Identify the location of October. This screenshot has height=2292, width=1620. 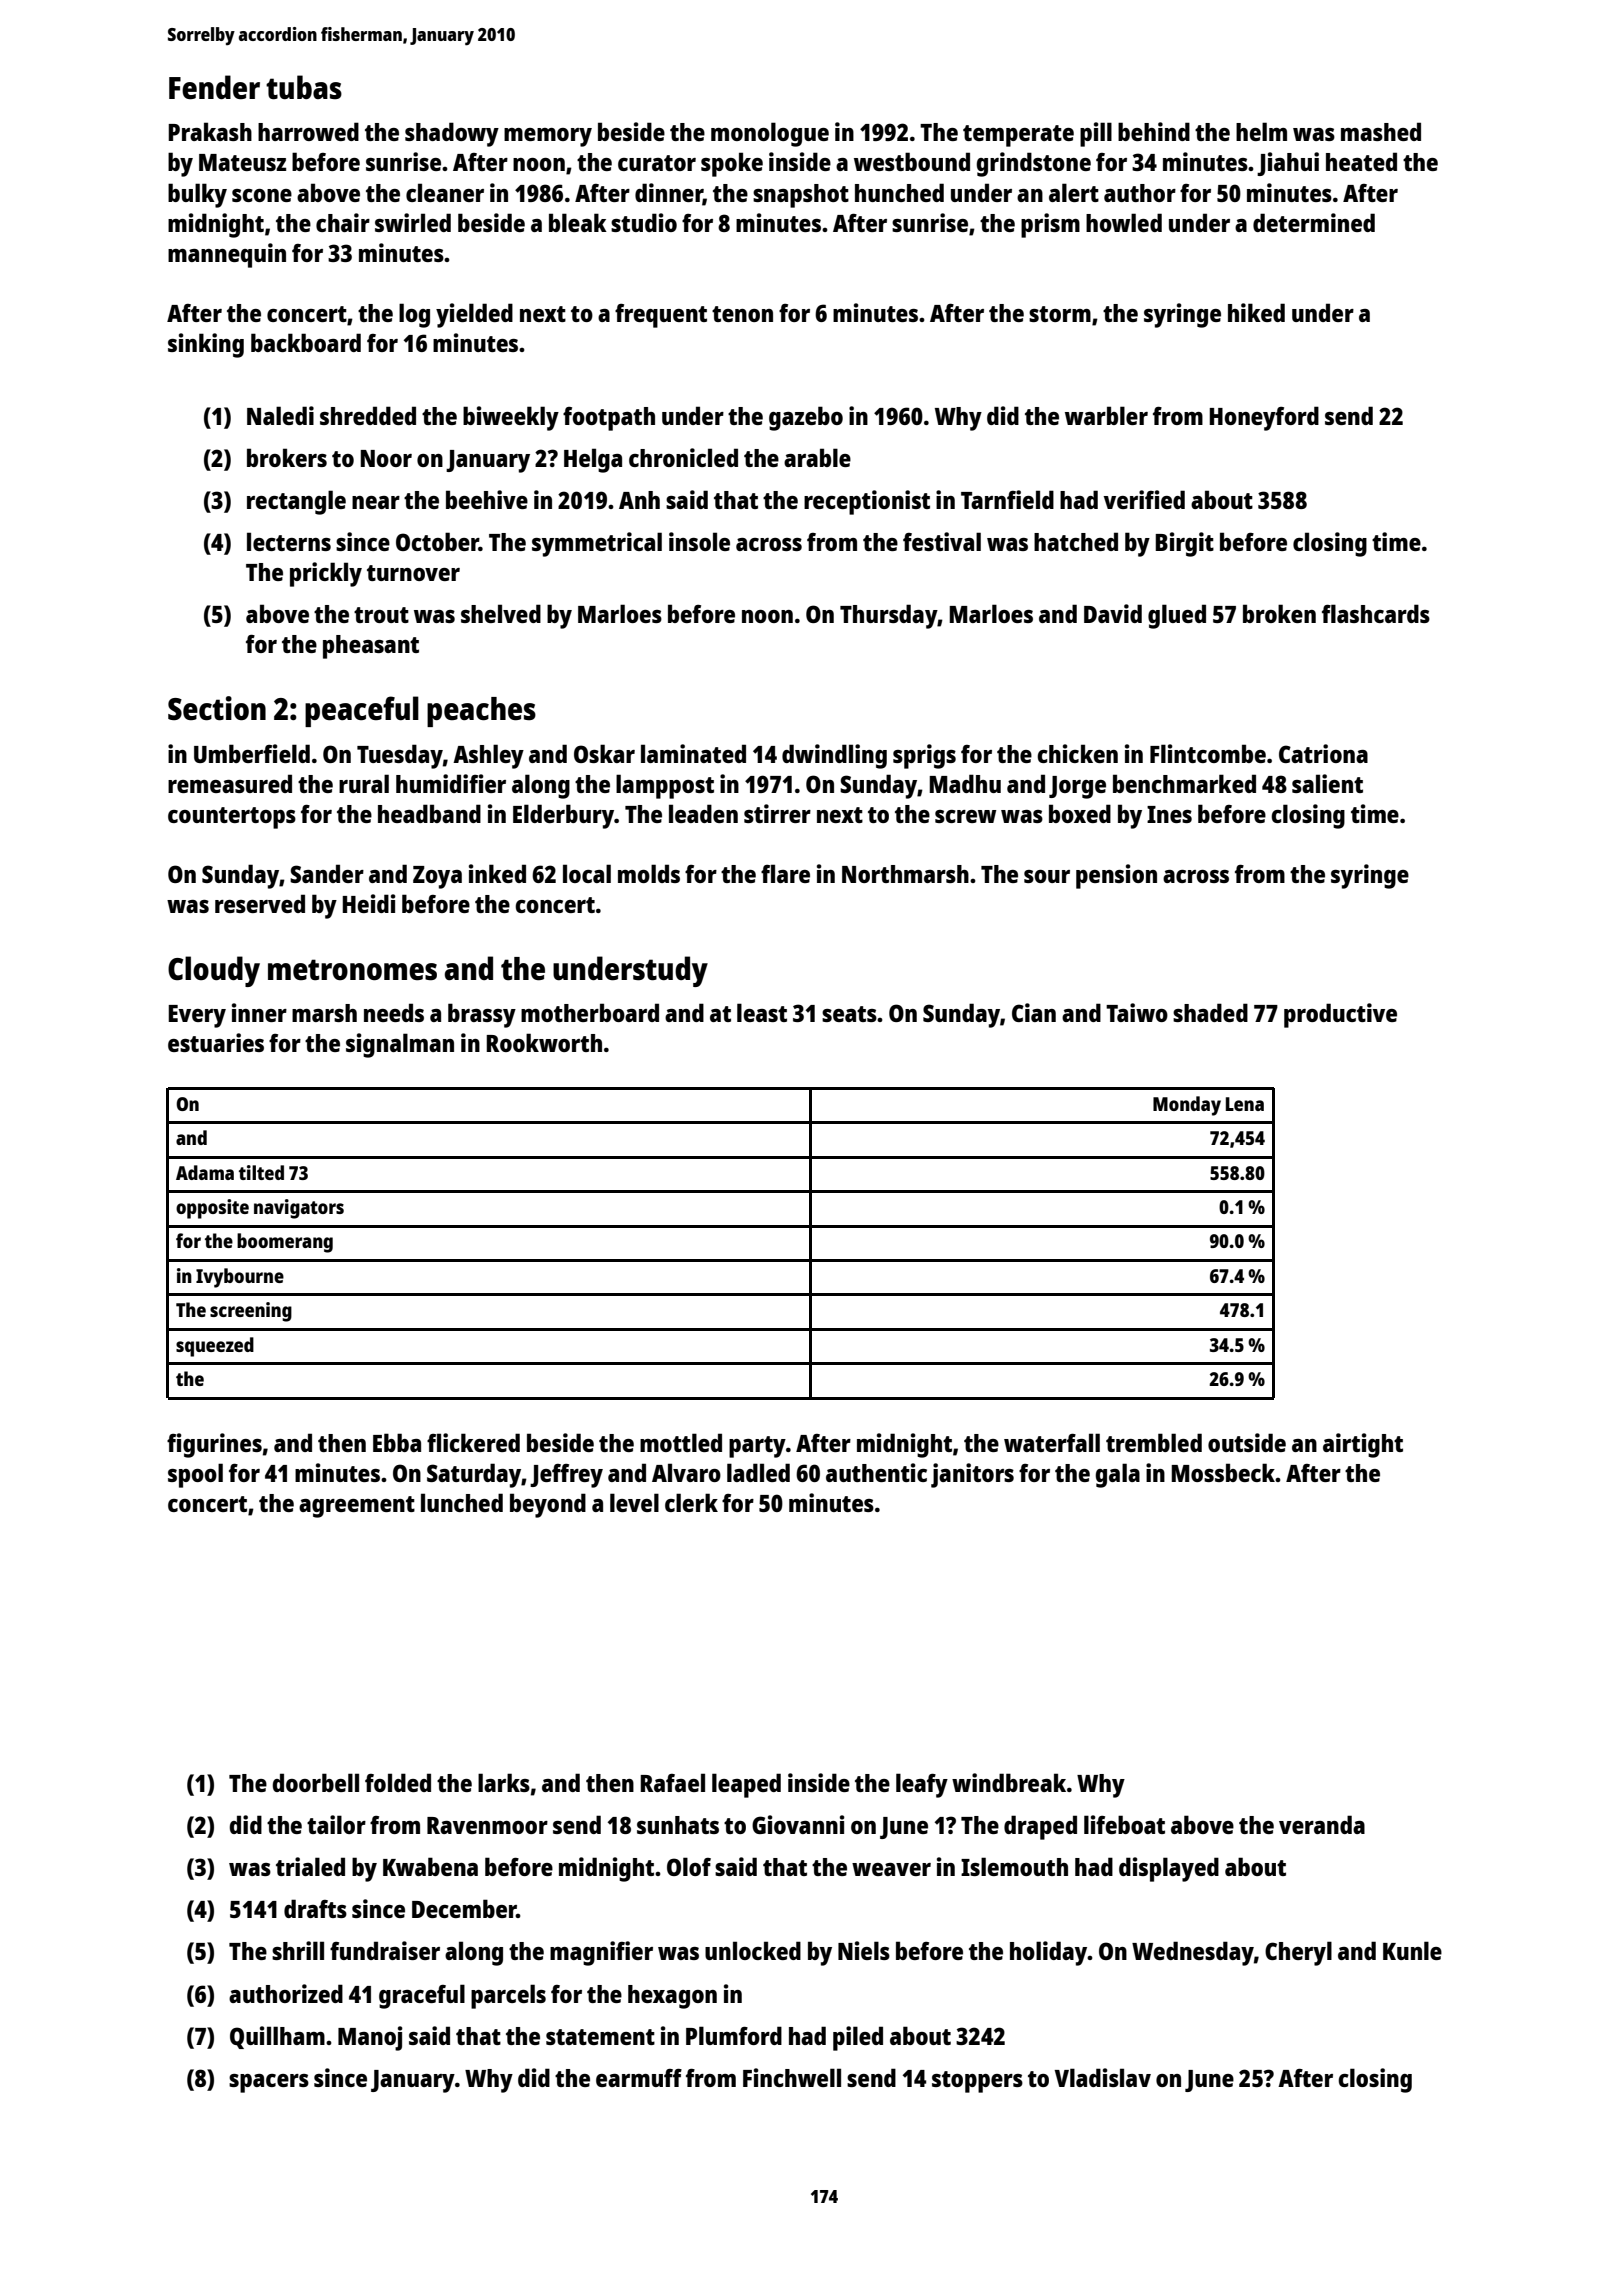
(437, 541).
